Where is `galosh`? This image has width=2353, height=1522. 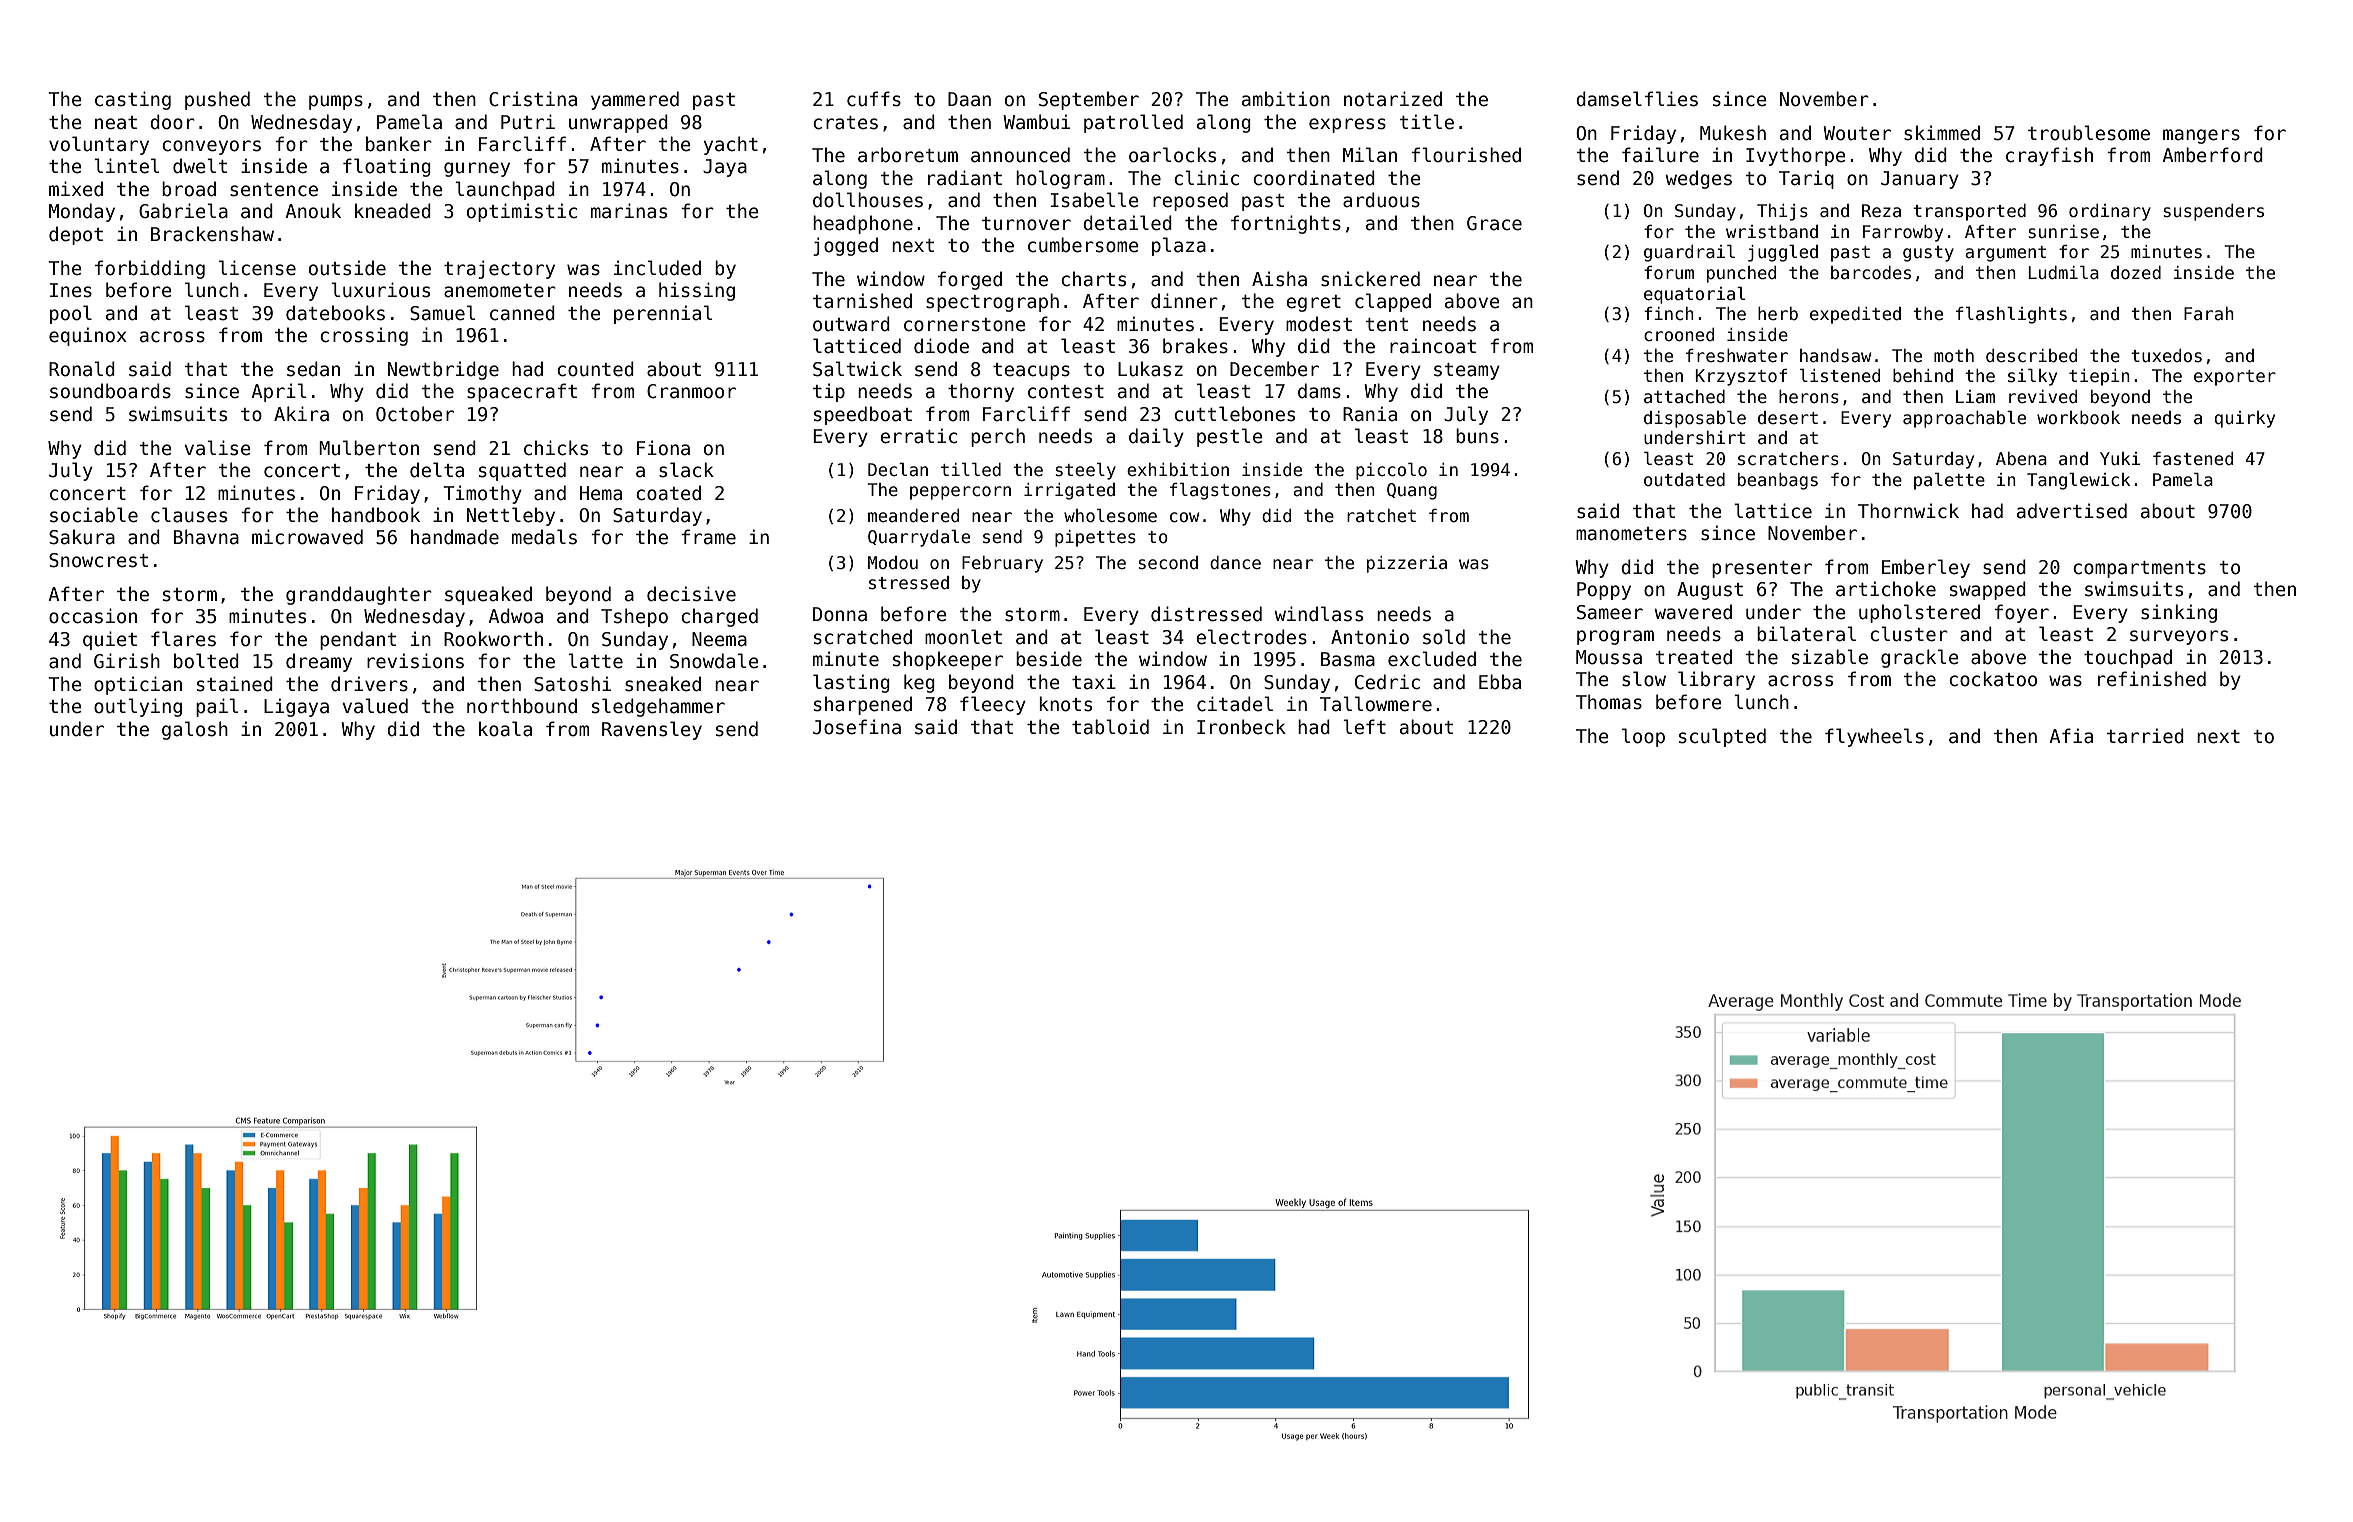
galosh is located at coordinates (195, 730).
